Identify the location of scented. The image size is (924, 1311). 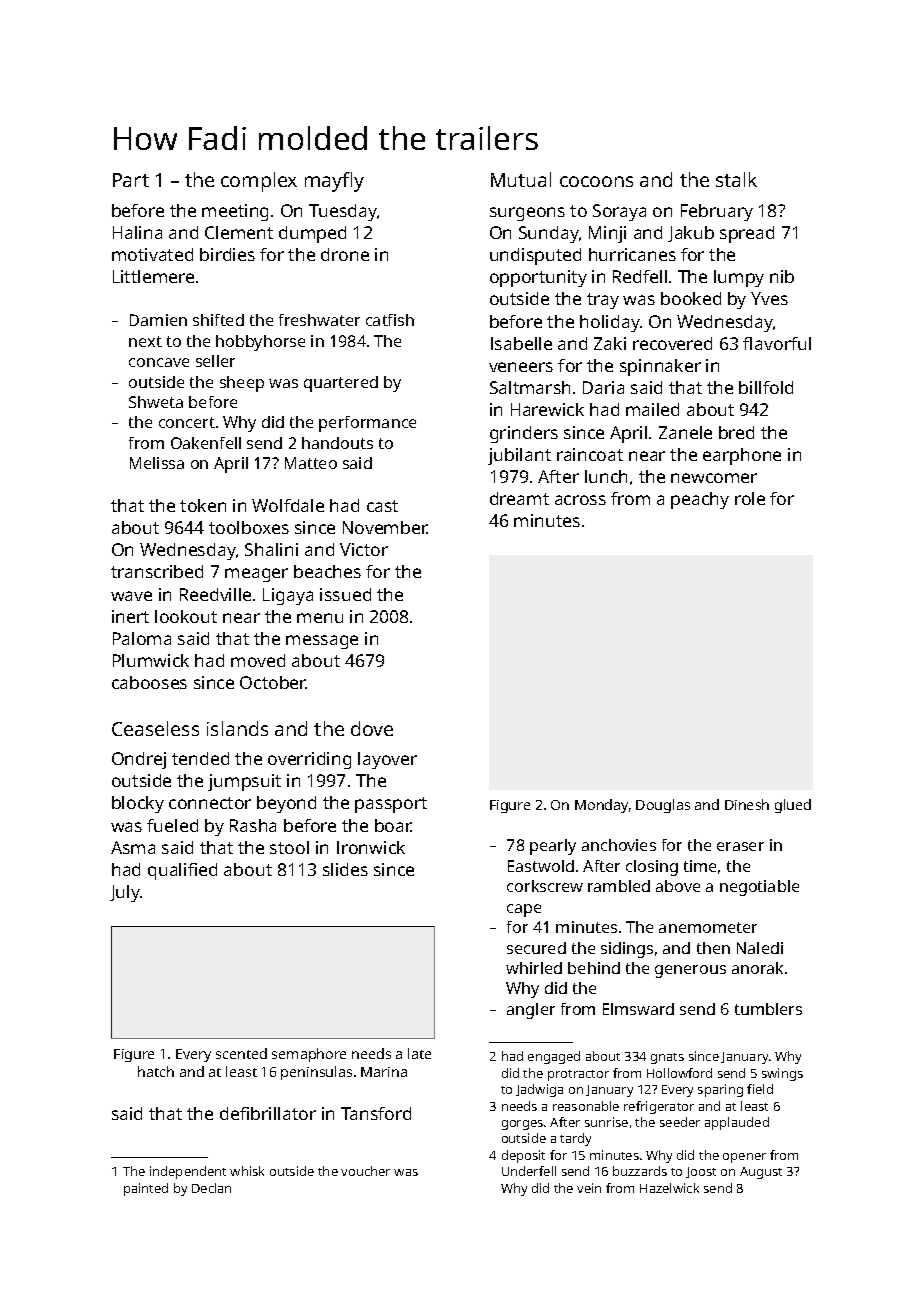
(241, 1053).
